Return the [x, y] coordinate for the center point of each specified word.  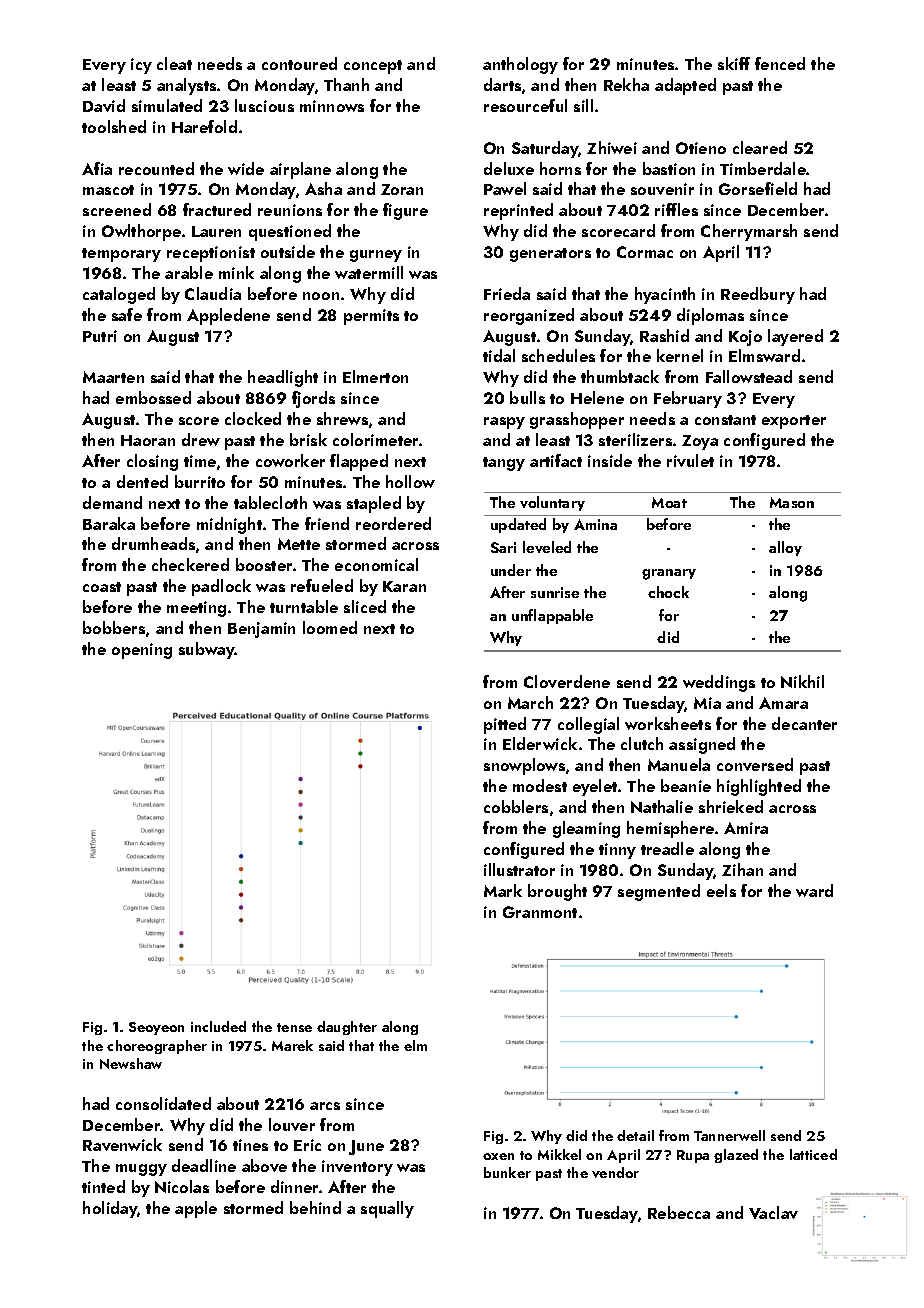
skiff [734, 63]
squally [387, 1209]
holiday [110, 1209]
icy [141, 66]
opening [142, 651]
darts [502, 84]
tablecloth [270, 502]
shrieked [731, 806]
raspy [504, 423]
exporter [794, 422]
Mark [503, 890]
